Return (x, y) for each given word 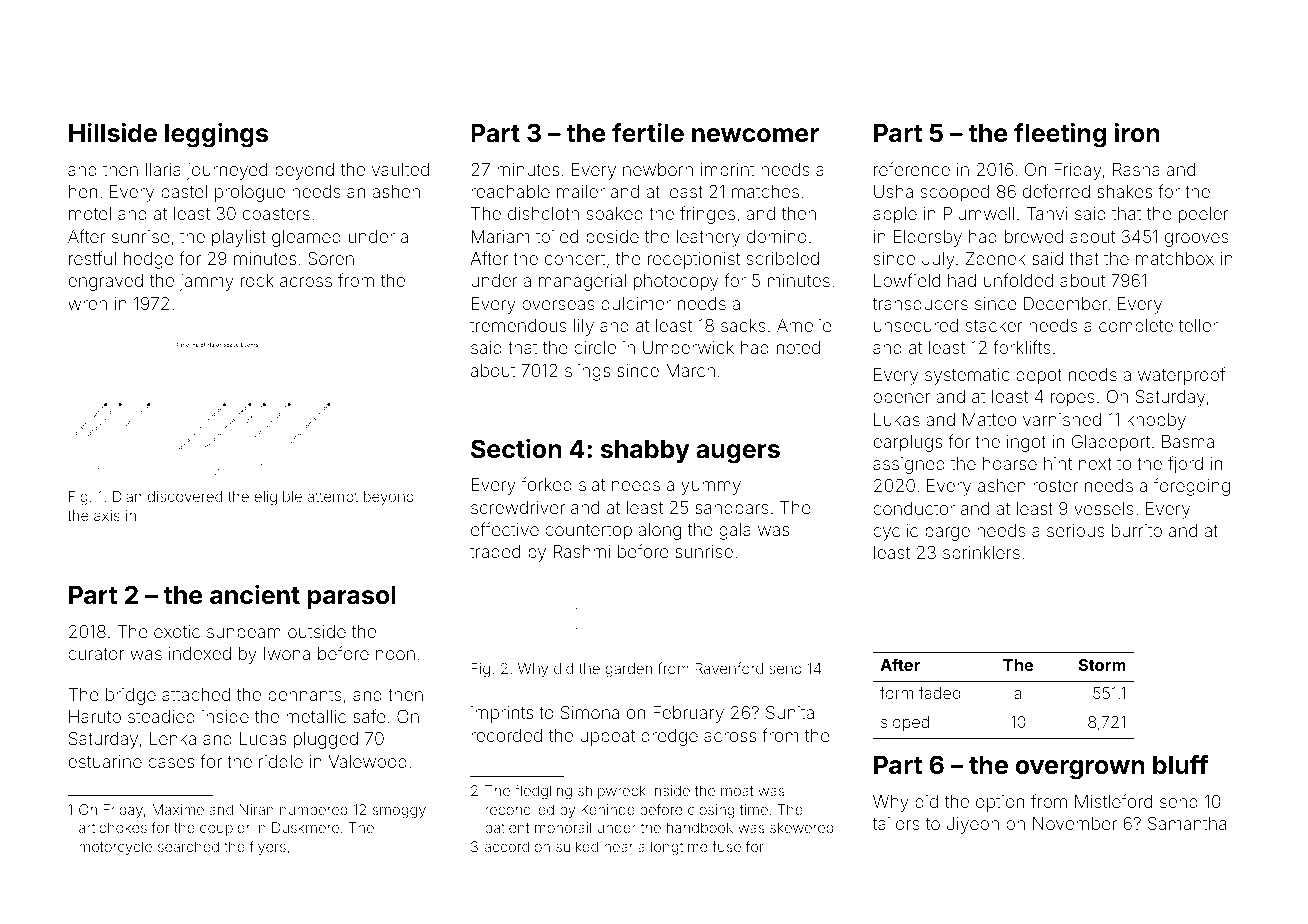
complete (1136, 327)
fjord (1185, 465)
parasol (352, 597)
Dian (127, 496)
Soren (331, 258)
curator (96, 654)
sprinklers (981, 554)
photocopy (676, 282)
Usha (893, 191)
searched (188, 846)
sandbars (732, 507)
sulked (577, 846)
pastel (184, 193)
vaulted (400, 169)
